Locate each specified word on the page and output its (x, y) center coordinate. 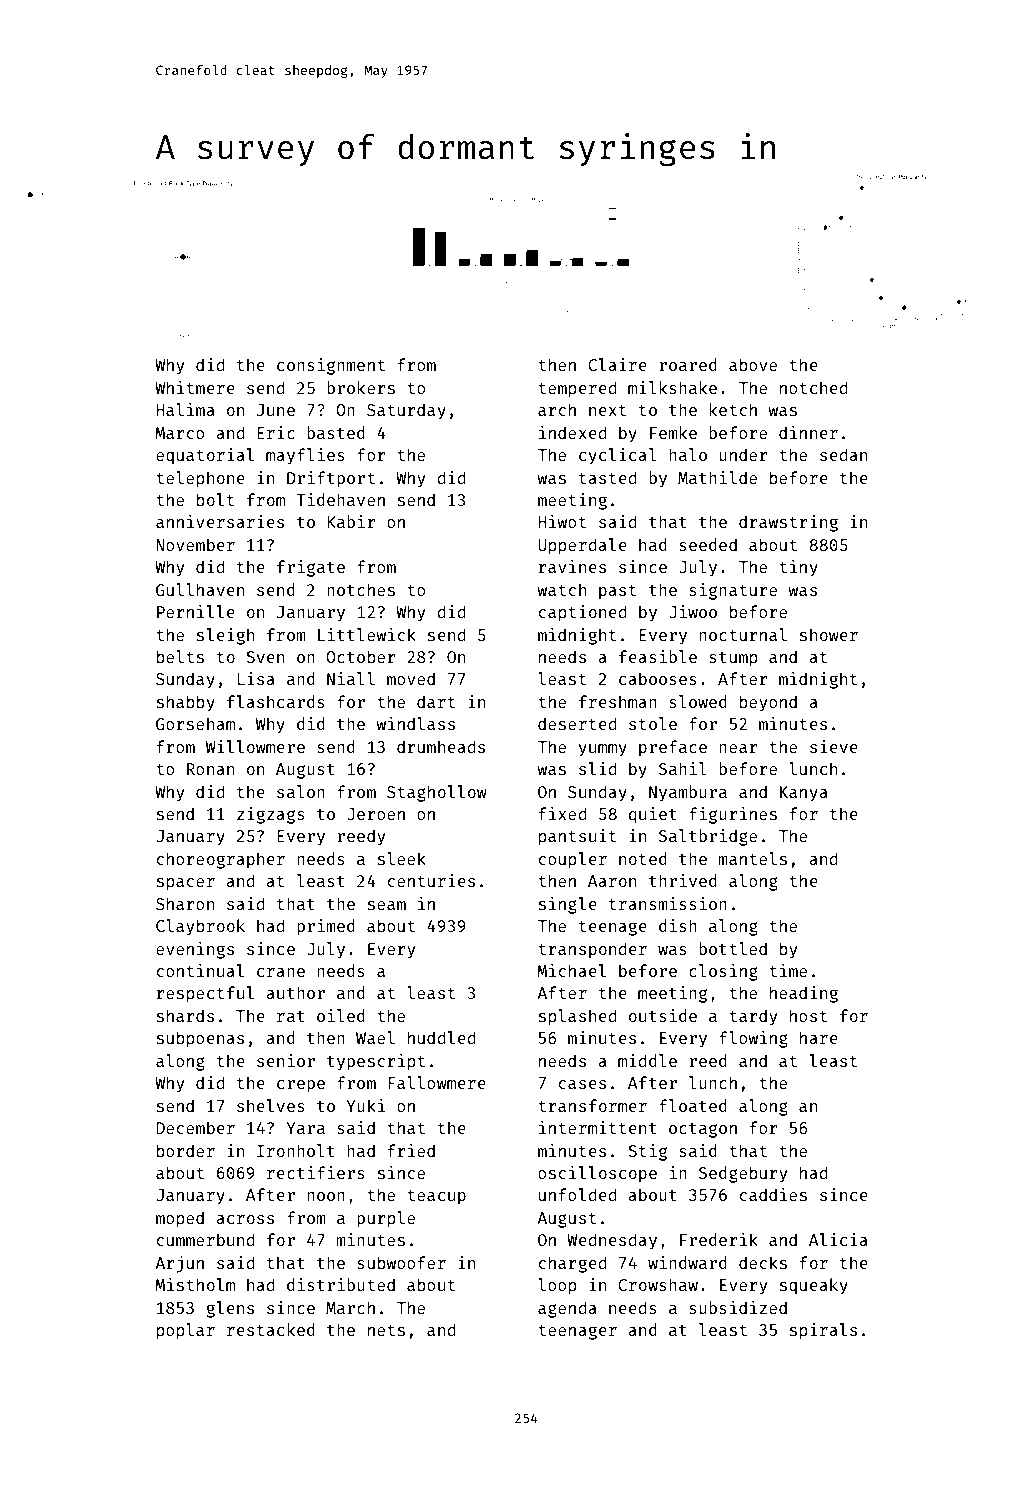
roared (688, 364)
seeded (708, 544)
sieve (834, 746)
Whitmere (195, 387)
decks (763, 1262)
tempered (577, 389)
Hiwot (562, 521)
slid (597, 768)
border (186, 1150)
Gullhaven (200, 589)
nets (386, 1330)
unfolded (577, 1194)
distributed (341, 1284)
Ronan (210, 769)
